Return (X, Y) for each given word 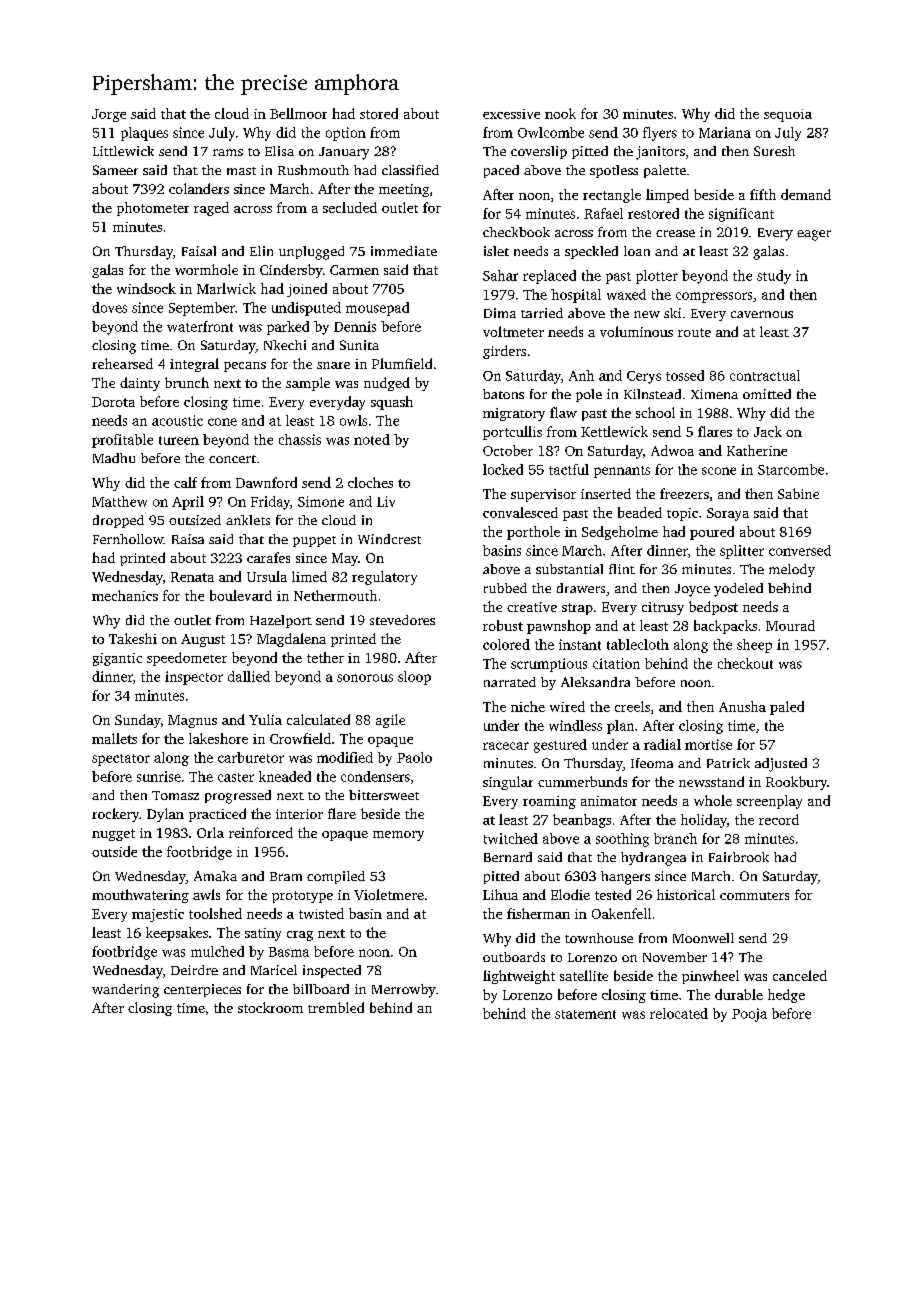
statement (585, 1014)
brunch (187, 382)
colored (506, 644)
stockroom (270, 1007)
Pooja (749, 1015)
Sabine (798, 493)
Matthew (119, 501)
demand (806, 194)
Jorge (109, 115)
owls (353, 420)
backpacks (725, 627)
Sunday (138, 721)
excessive (511, 114)
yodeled (738, 590)
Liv (386, 501)
